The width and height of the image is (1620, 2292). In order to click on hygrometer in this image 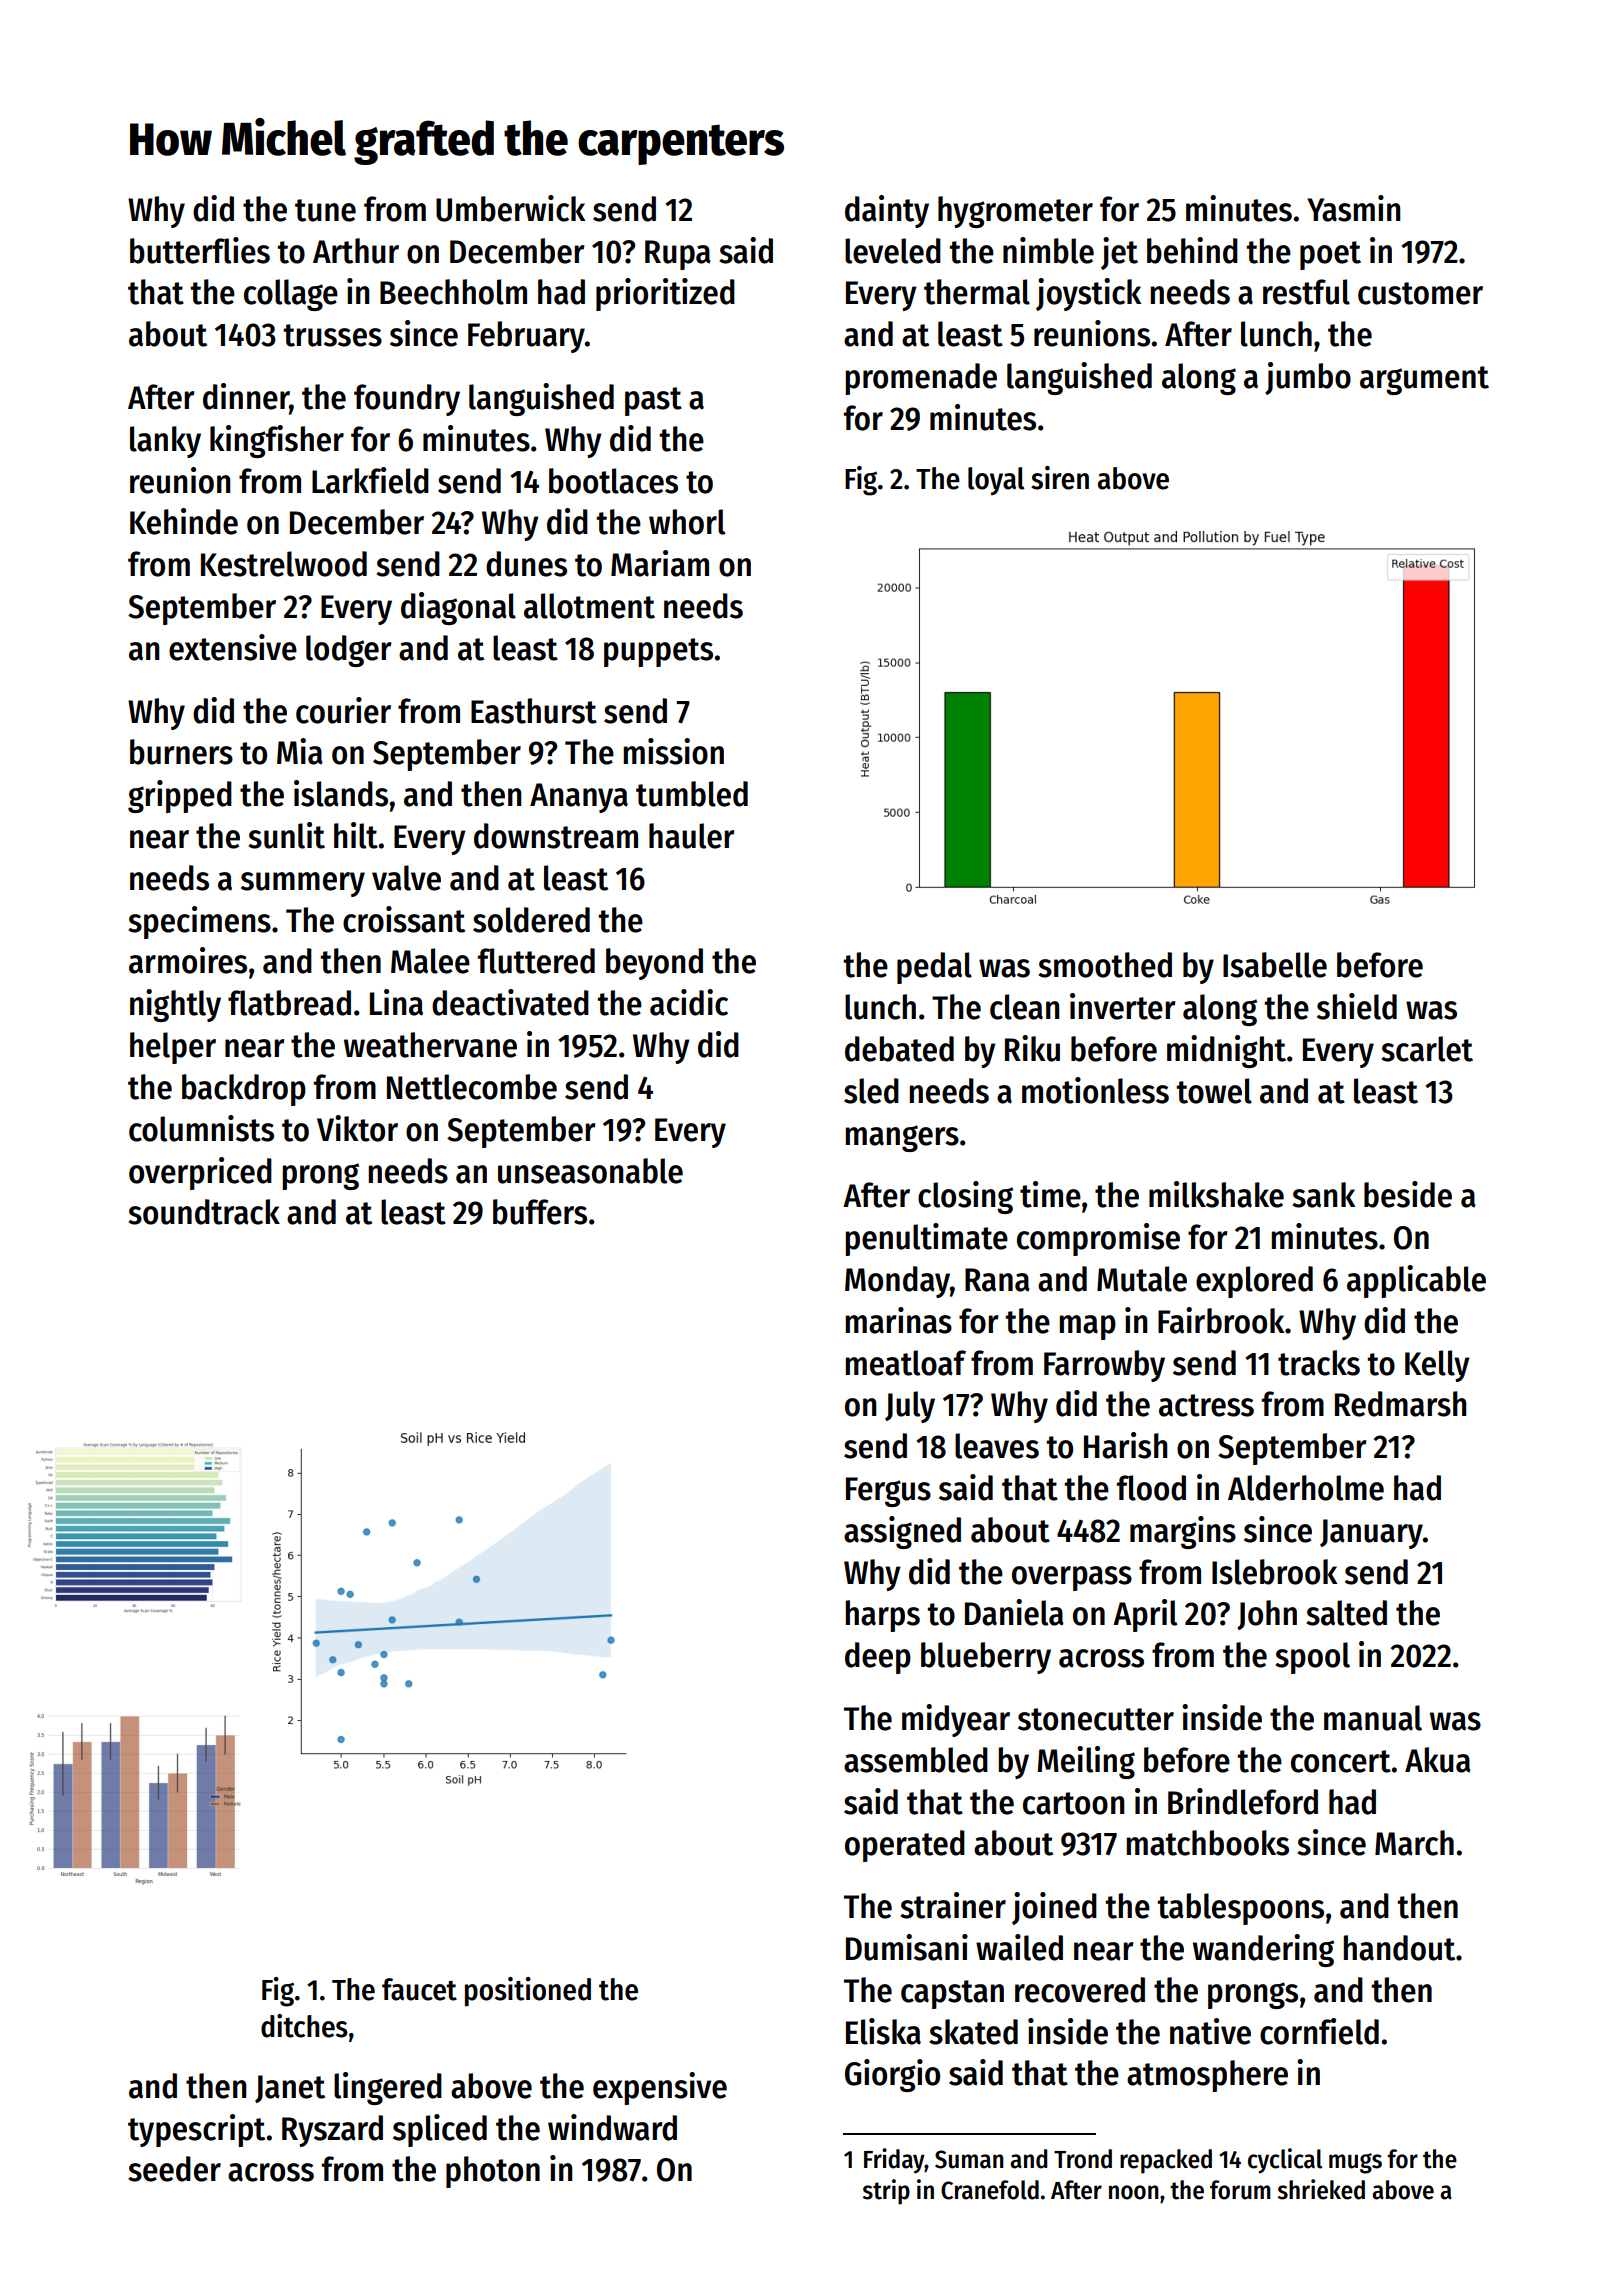, I will do `click(1015, 212)`.
